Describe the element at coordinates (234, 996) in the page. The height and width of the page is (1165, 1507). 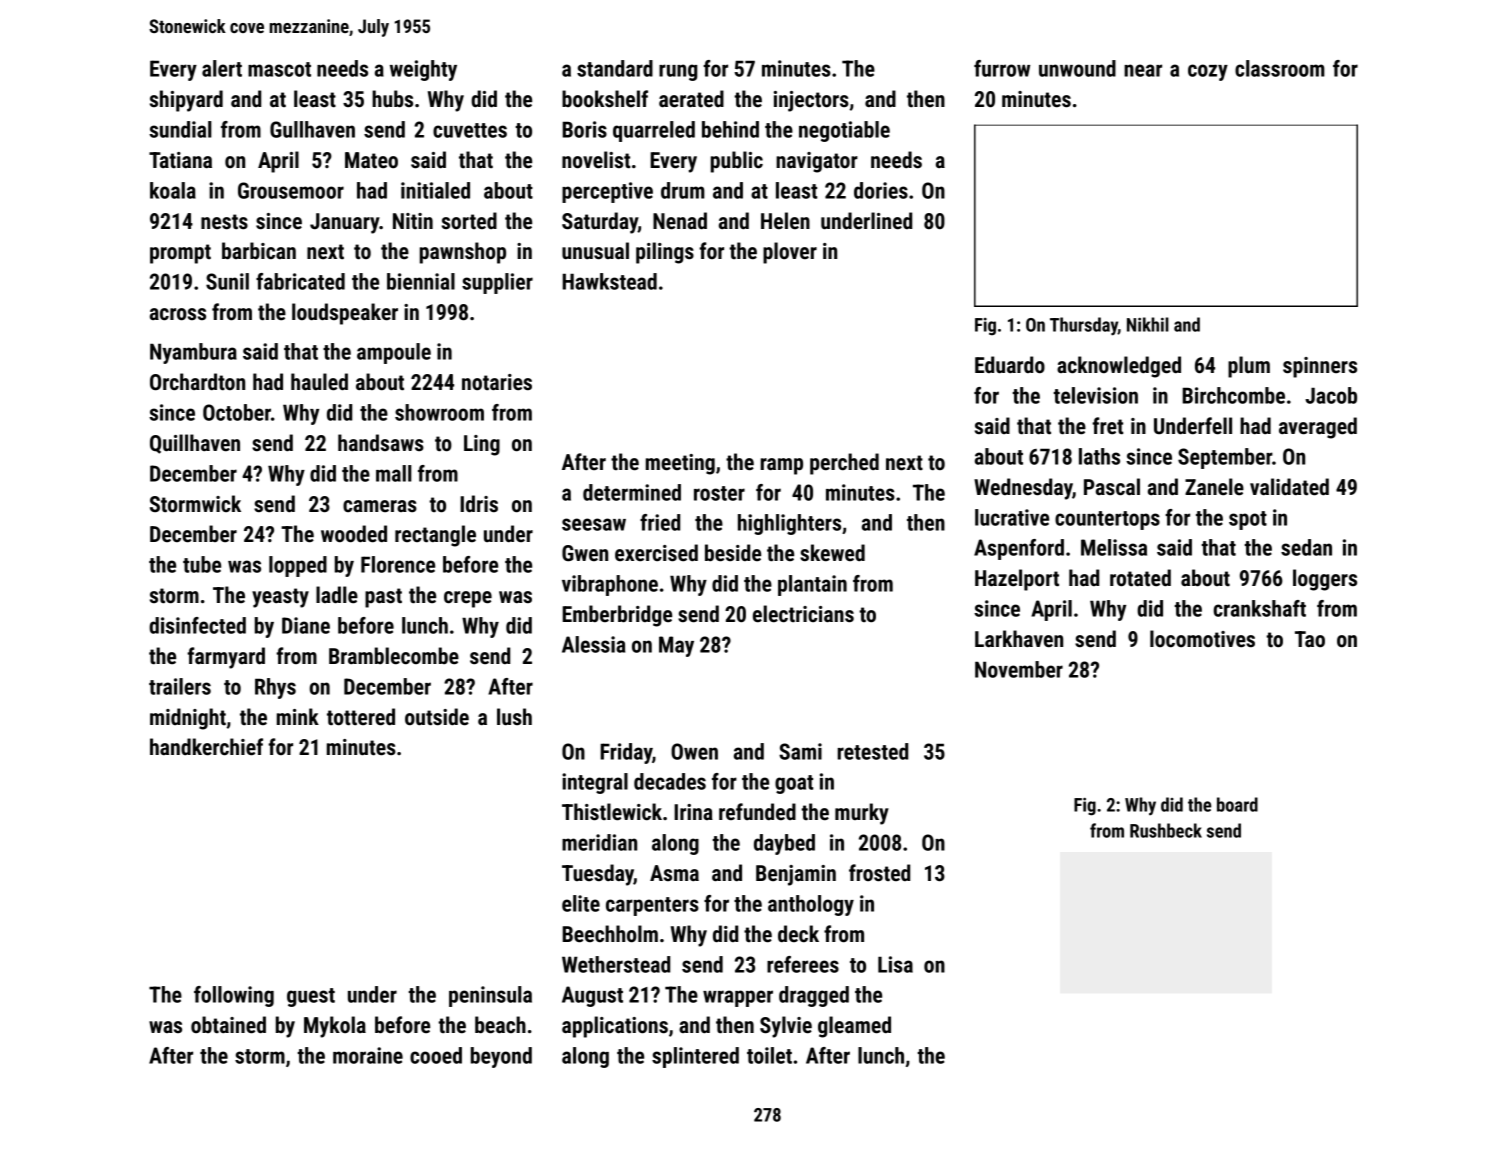
I see `following` at that location.
